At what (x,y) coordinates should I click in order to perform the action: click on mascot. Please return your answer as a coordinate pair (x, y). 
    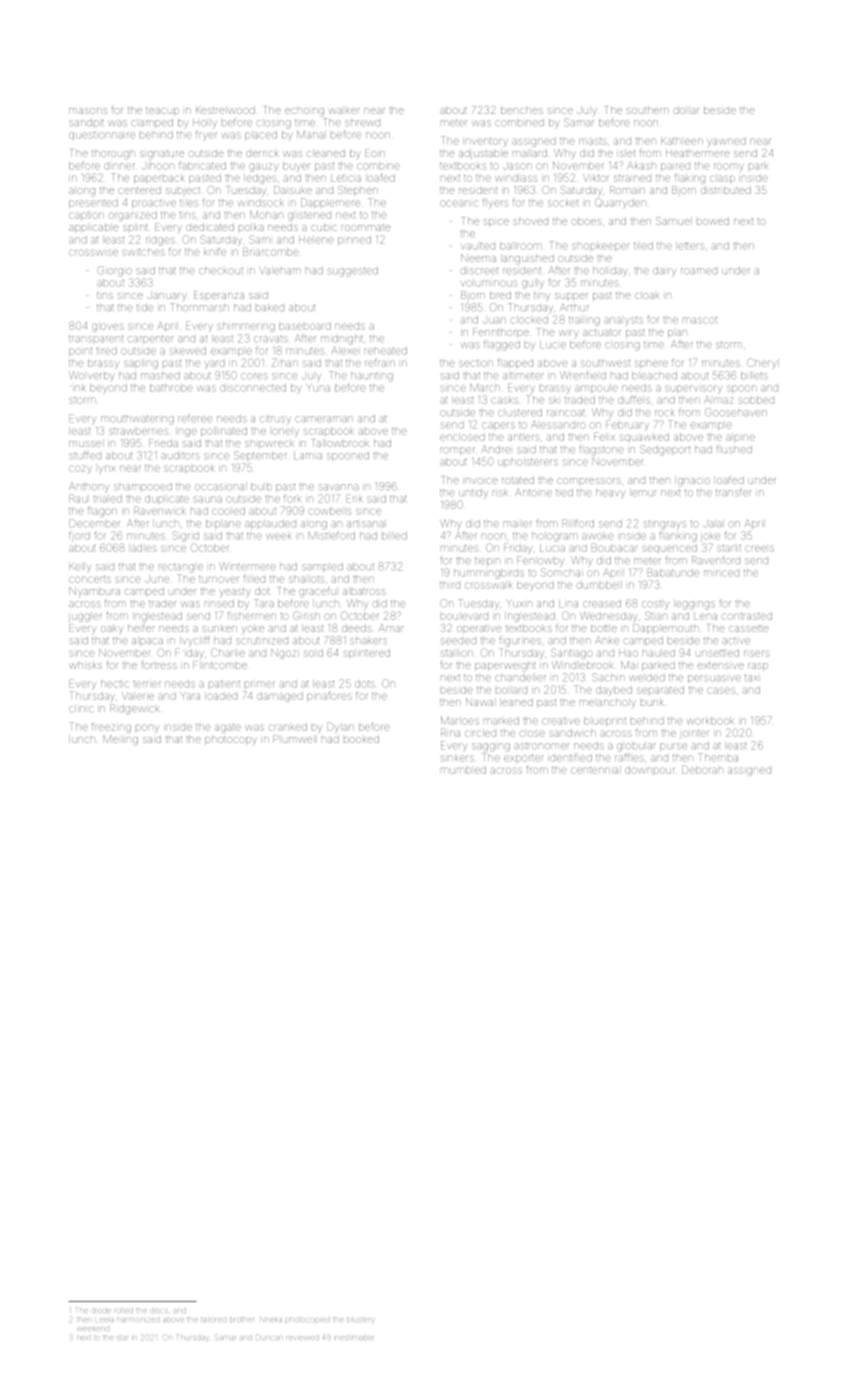
    Looking at the image, I should click on (700, 320).
